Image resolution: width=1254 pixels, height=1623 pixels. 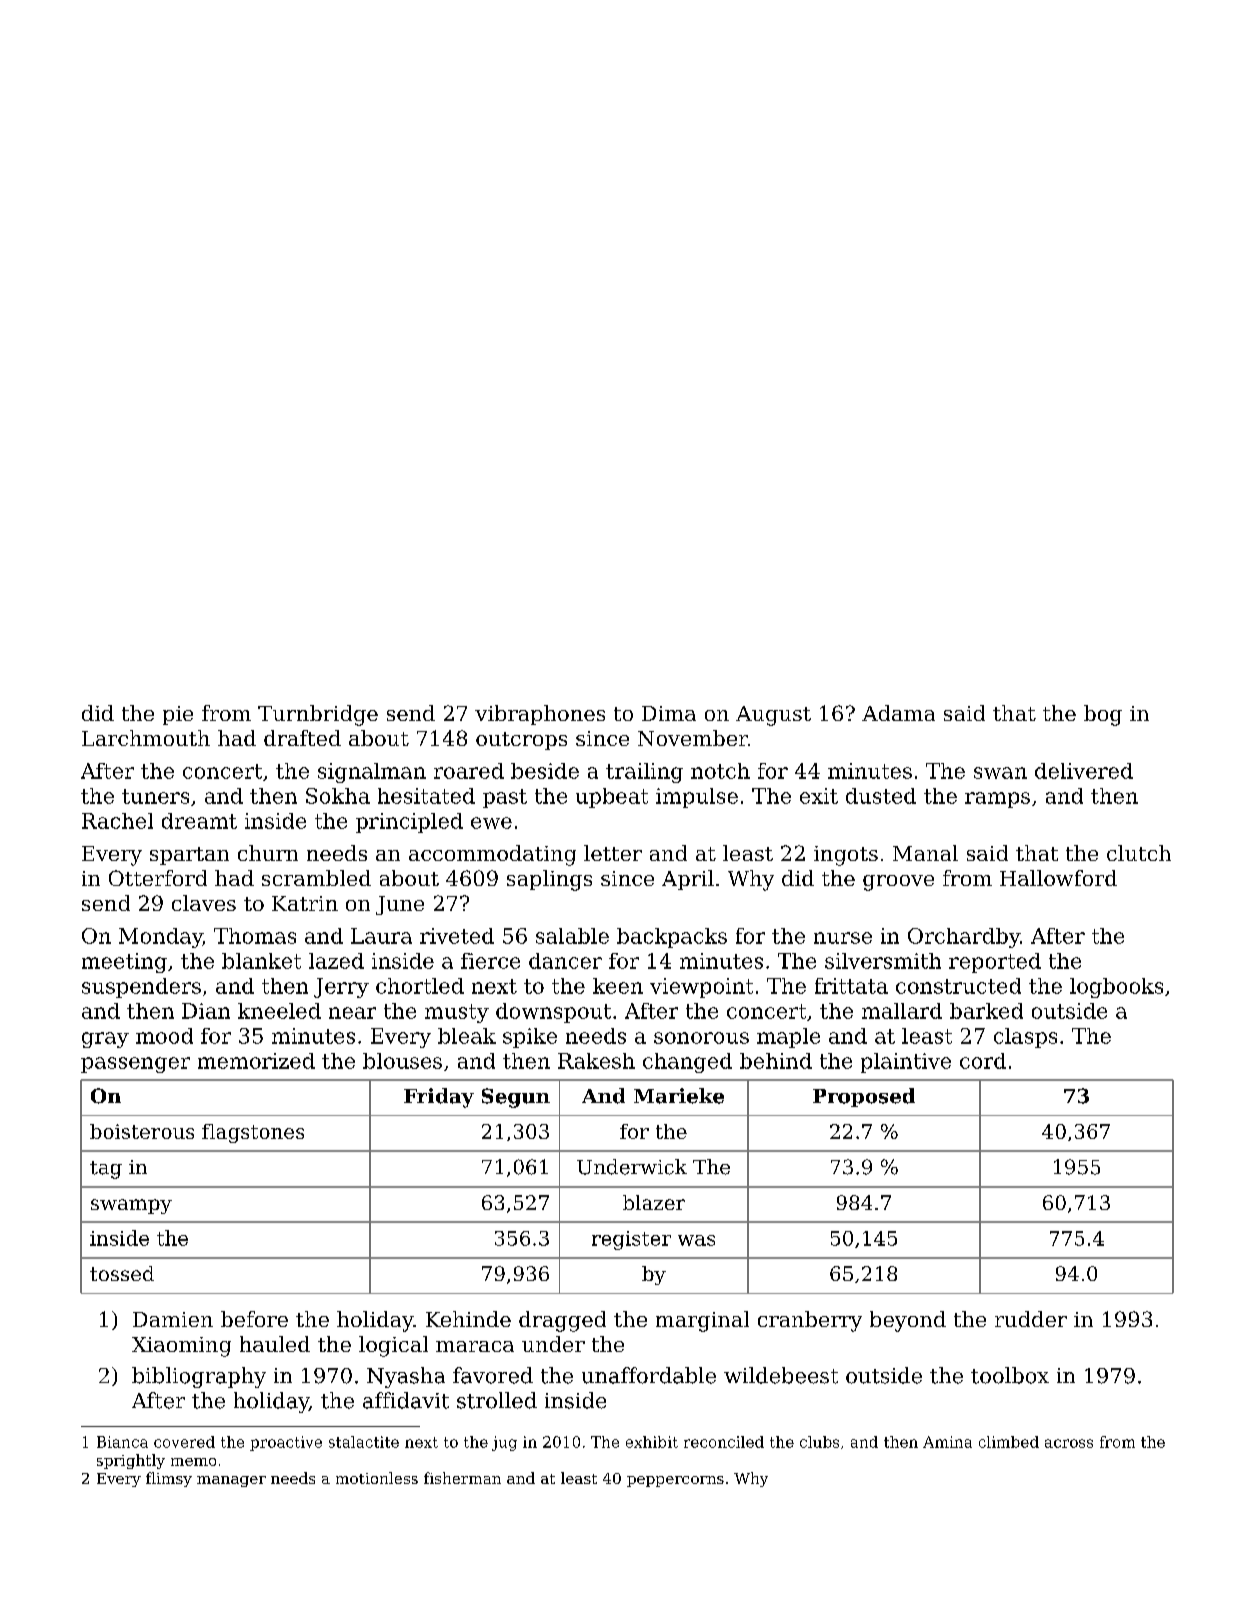 I want to click on Damien, so click(x=173, y=1319).
